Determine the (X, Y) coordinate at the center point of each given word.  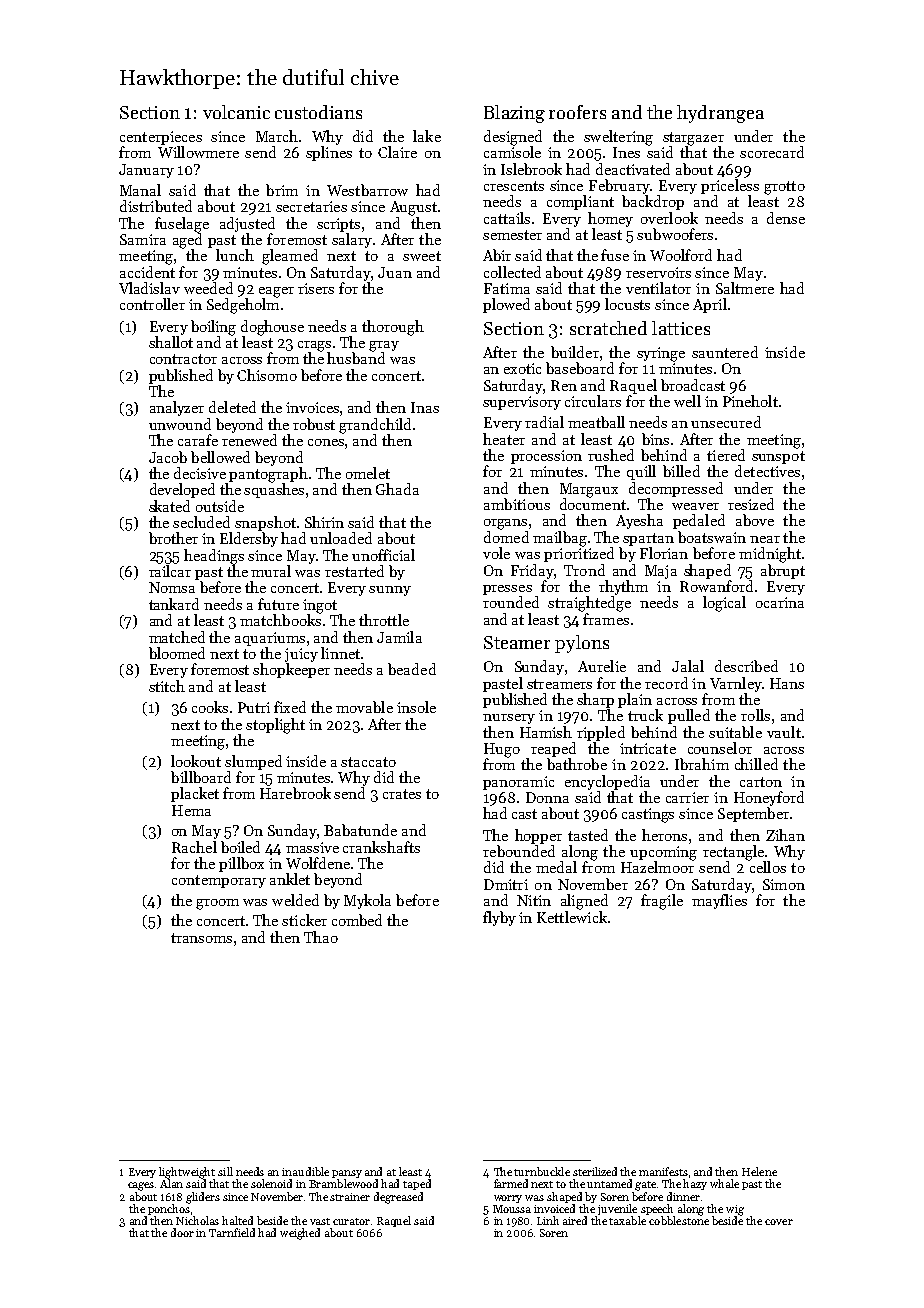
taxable (627, 1220)
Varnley (736, 684)
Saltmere (745, 288)
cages (141, 1186)
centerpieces (161, 138)
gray (384, 346)
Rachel (194, 847)
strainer (350, 1197)
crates (402, 794)
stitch (167, 686)
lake (427, 136)
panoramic (518, 783)
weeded (208, 288)
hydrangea (720, 114)
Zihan (785, 835)
